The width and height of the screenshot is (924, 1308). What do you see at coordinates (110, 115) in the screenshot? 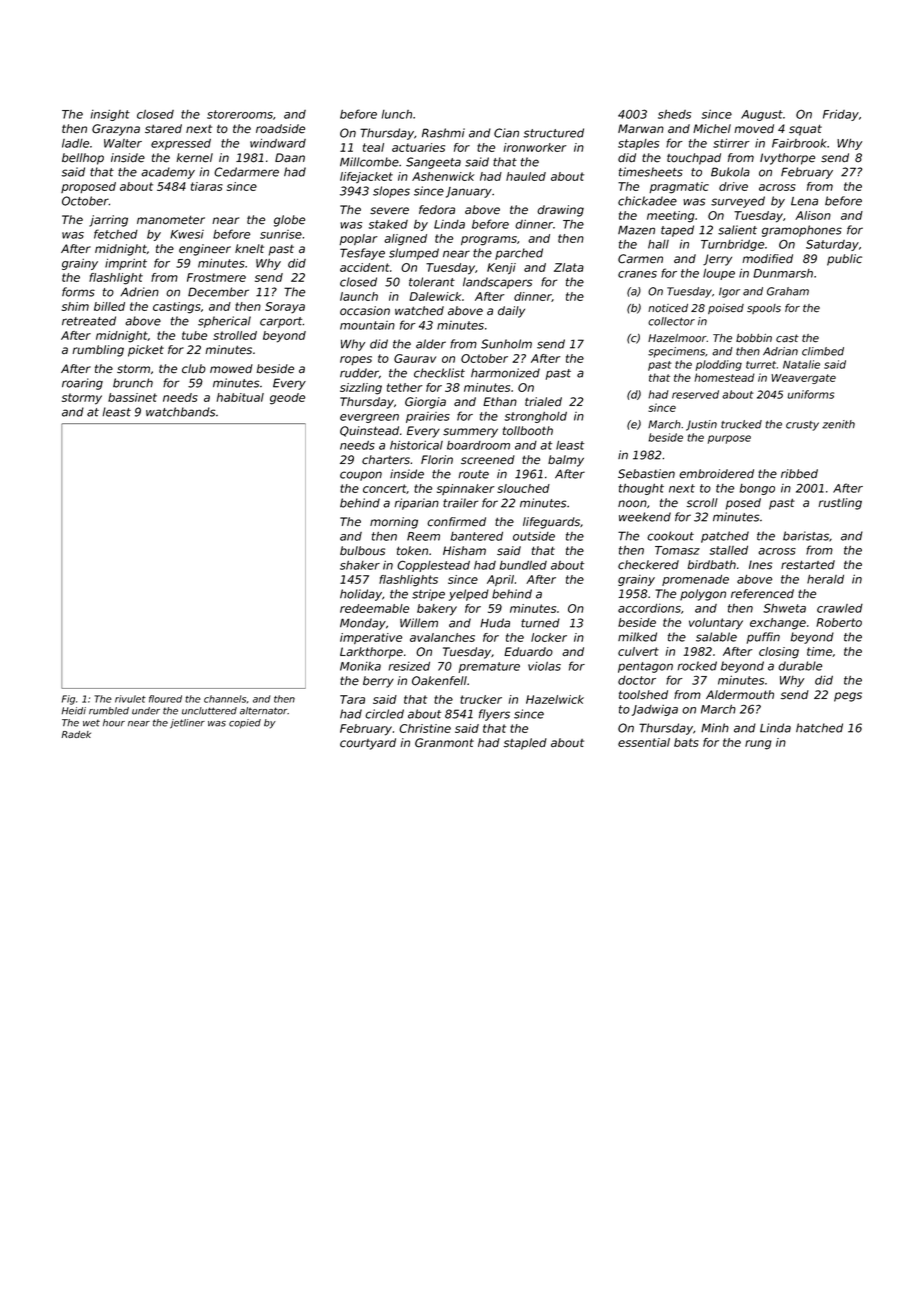
I see `insight` at bounding box center [110, 115].
